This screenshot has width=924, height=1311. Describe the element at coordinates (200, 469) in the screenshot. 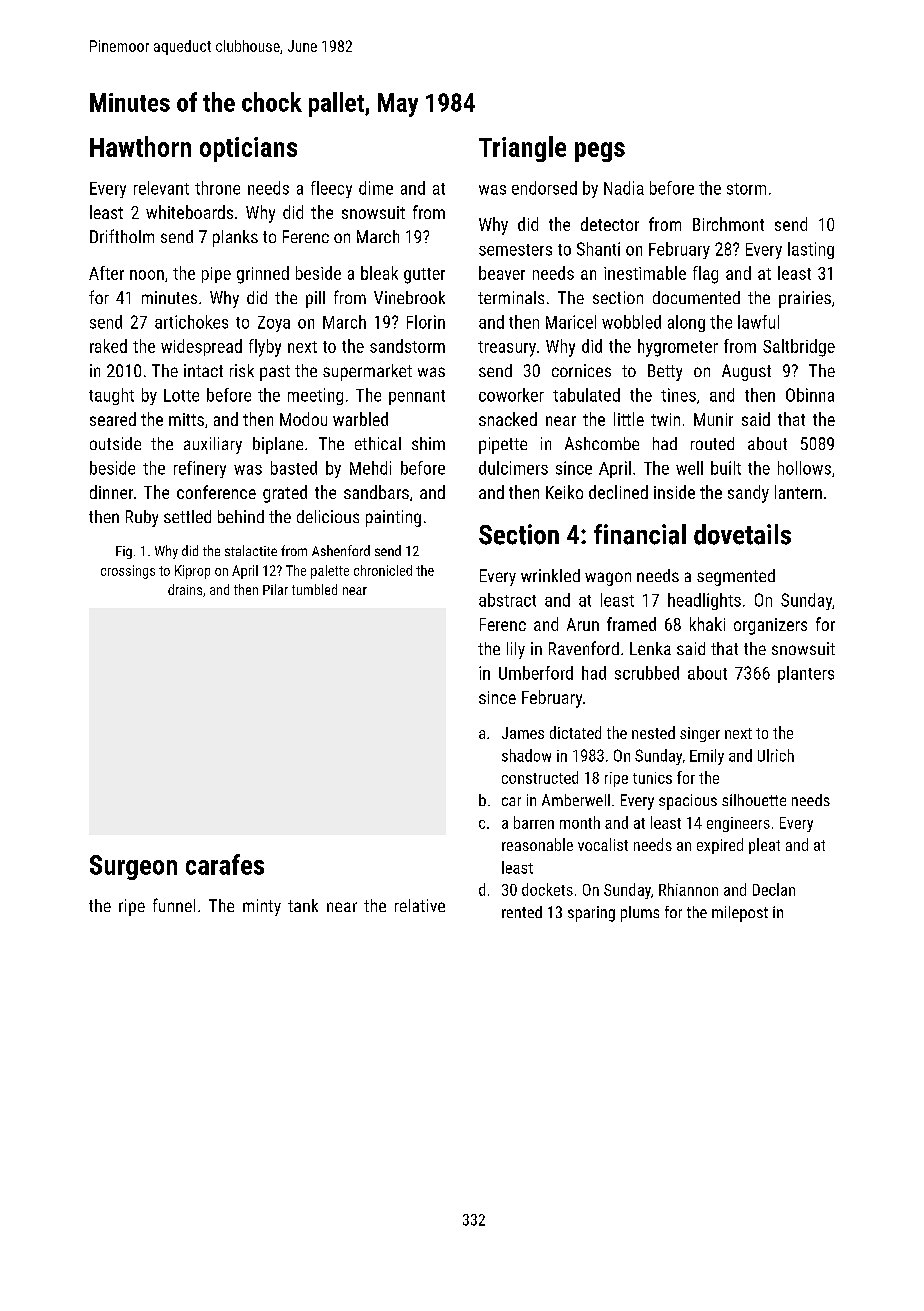

I see `refinery` at that location.
